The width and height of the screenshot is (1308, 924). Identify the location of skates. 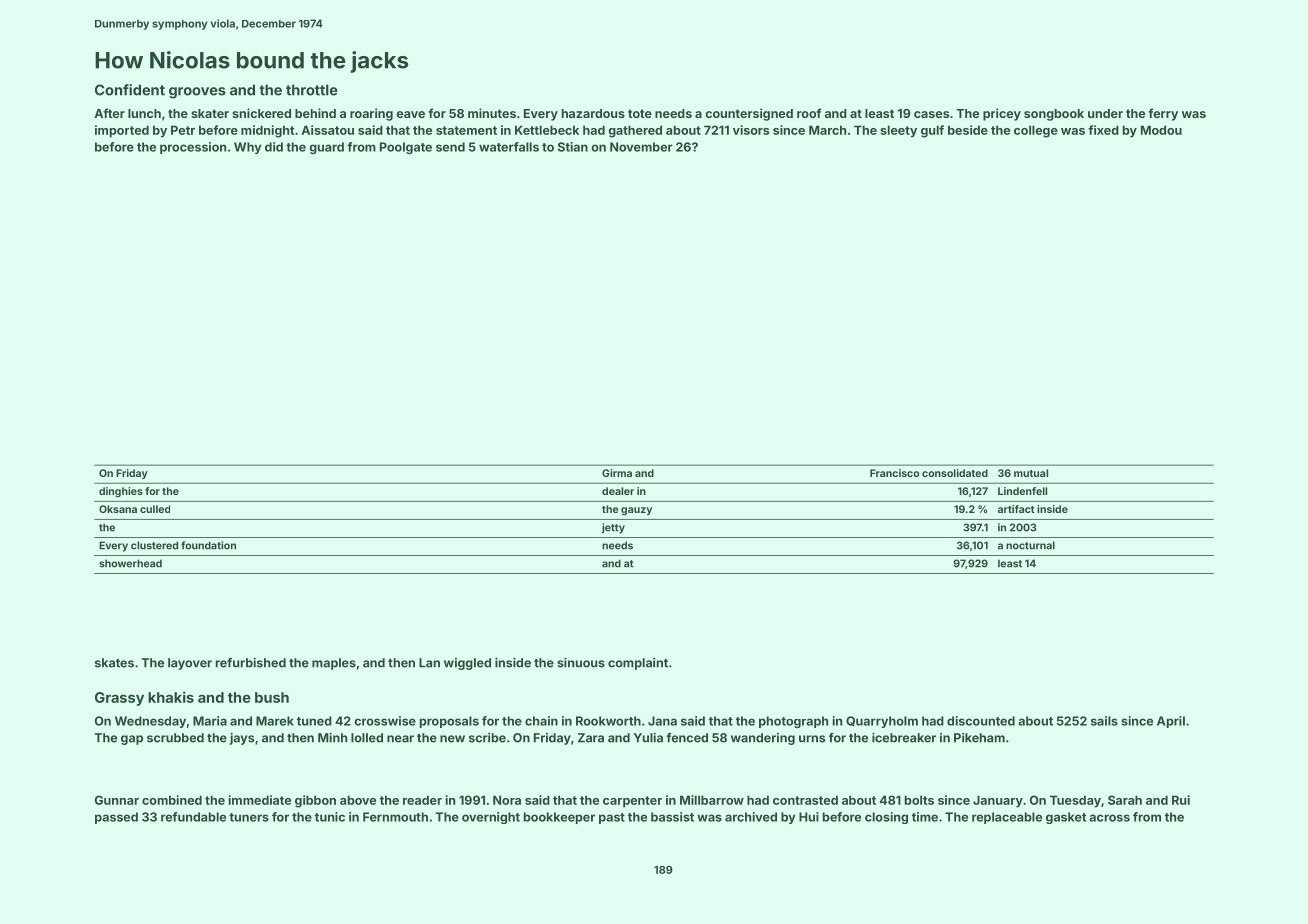
(114, 663).
